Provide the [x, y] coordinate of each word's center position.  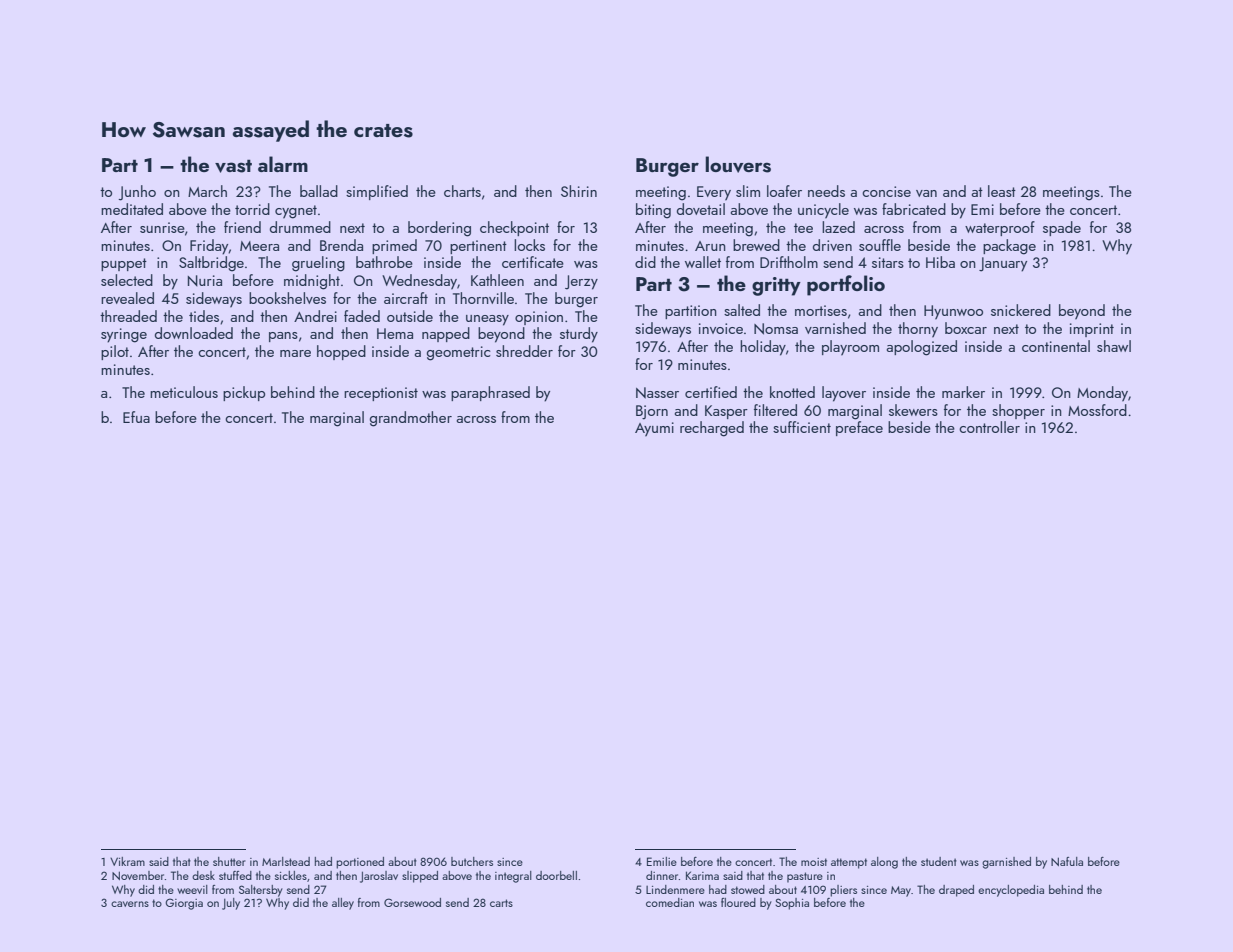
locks [529, 245]
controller [989, 427]
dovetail [701, 209]
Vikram [127, 861]
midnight [312, 282]
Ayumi [654, 429]
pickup [244, 393]
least [1002, 191]
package [1009, 247]
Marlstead [286, 861]
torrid [252, 209]
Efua [136, 417]
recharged [712, 429]
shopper [1018, 411]
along [884, 863]
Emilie [662, 861]
